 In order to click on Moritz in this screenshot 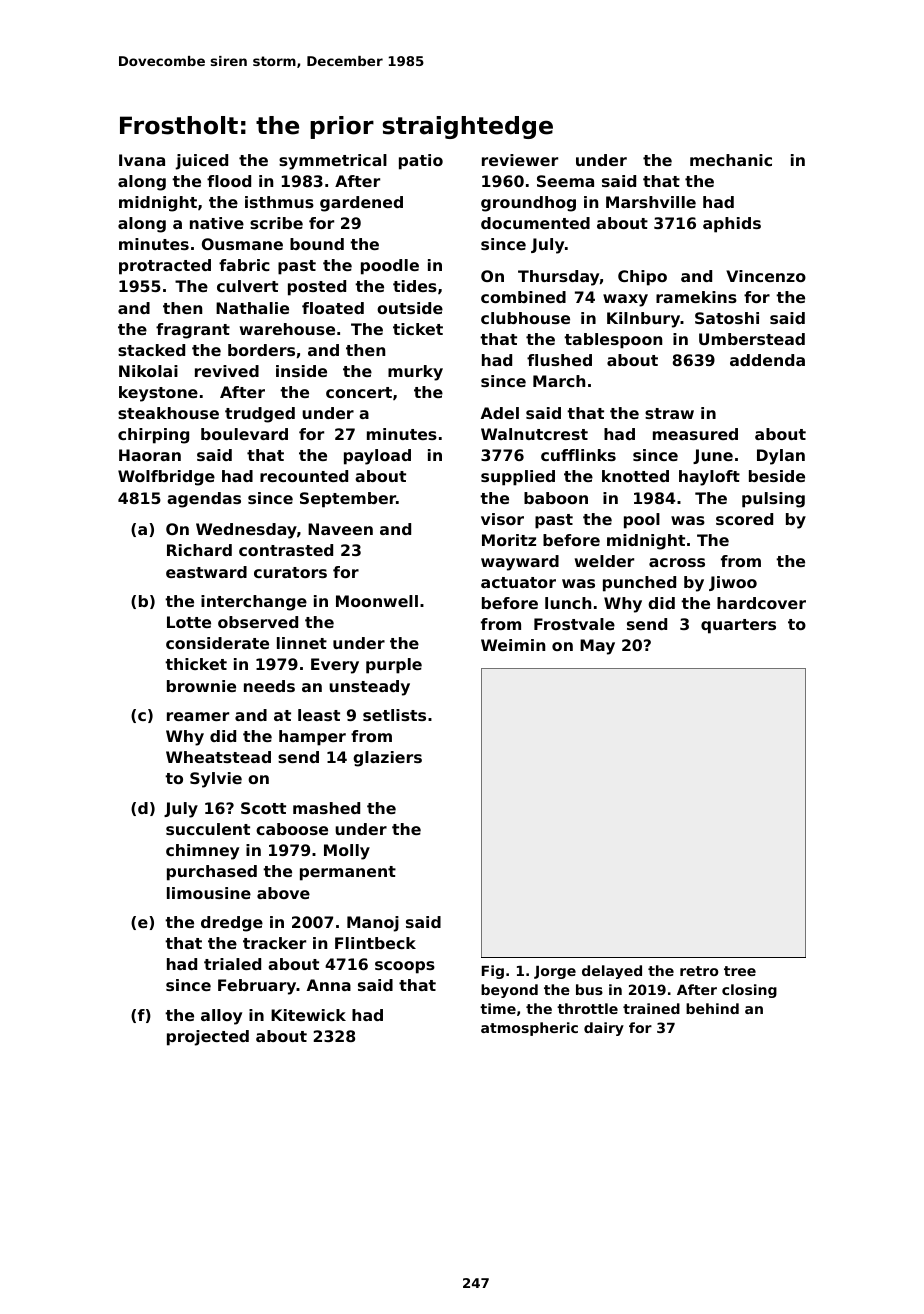, I will do `click(509, 540)`.
